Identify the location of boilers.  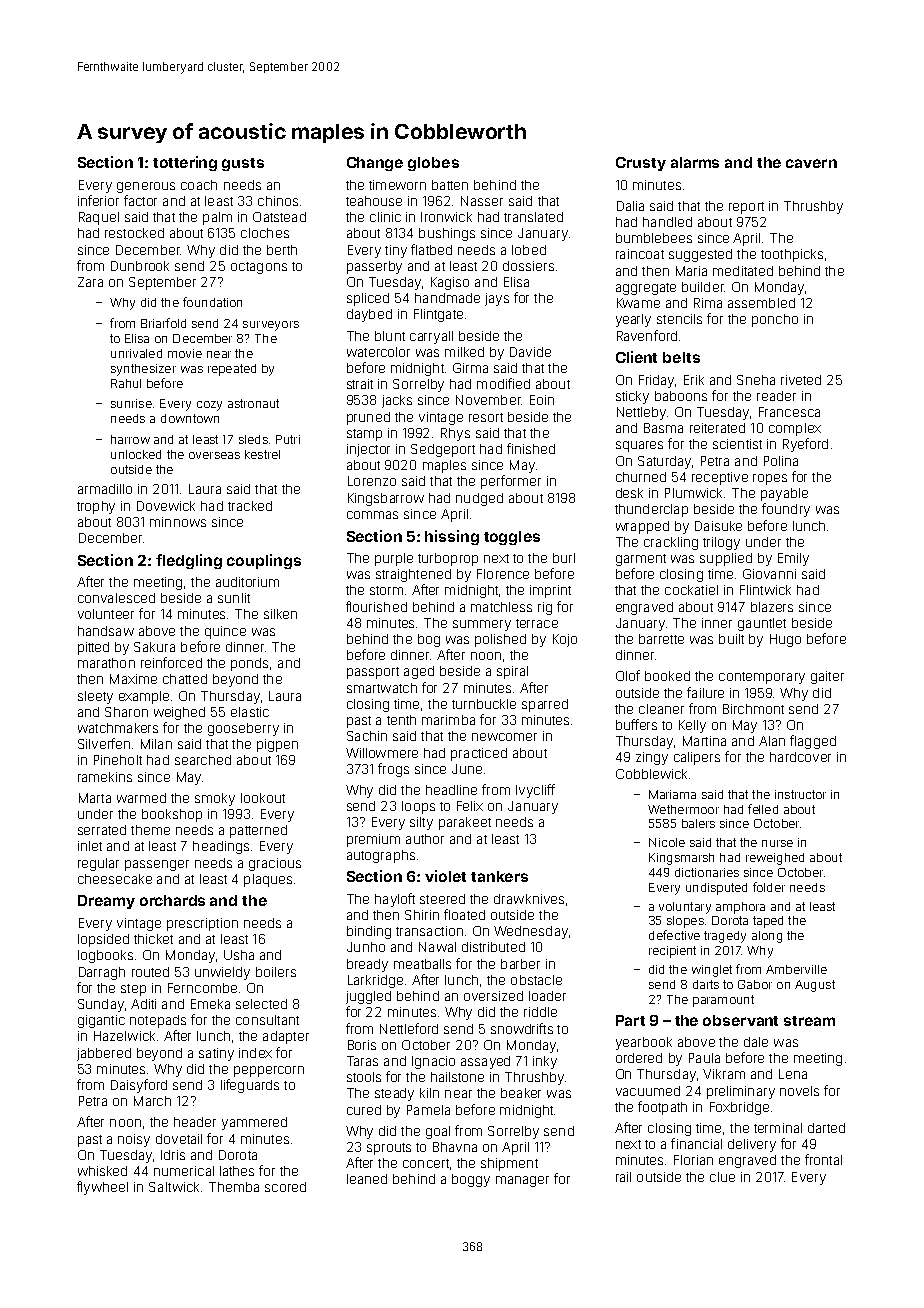
(276, 972).
